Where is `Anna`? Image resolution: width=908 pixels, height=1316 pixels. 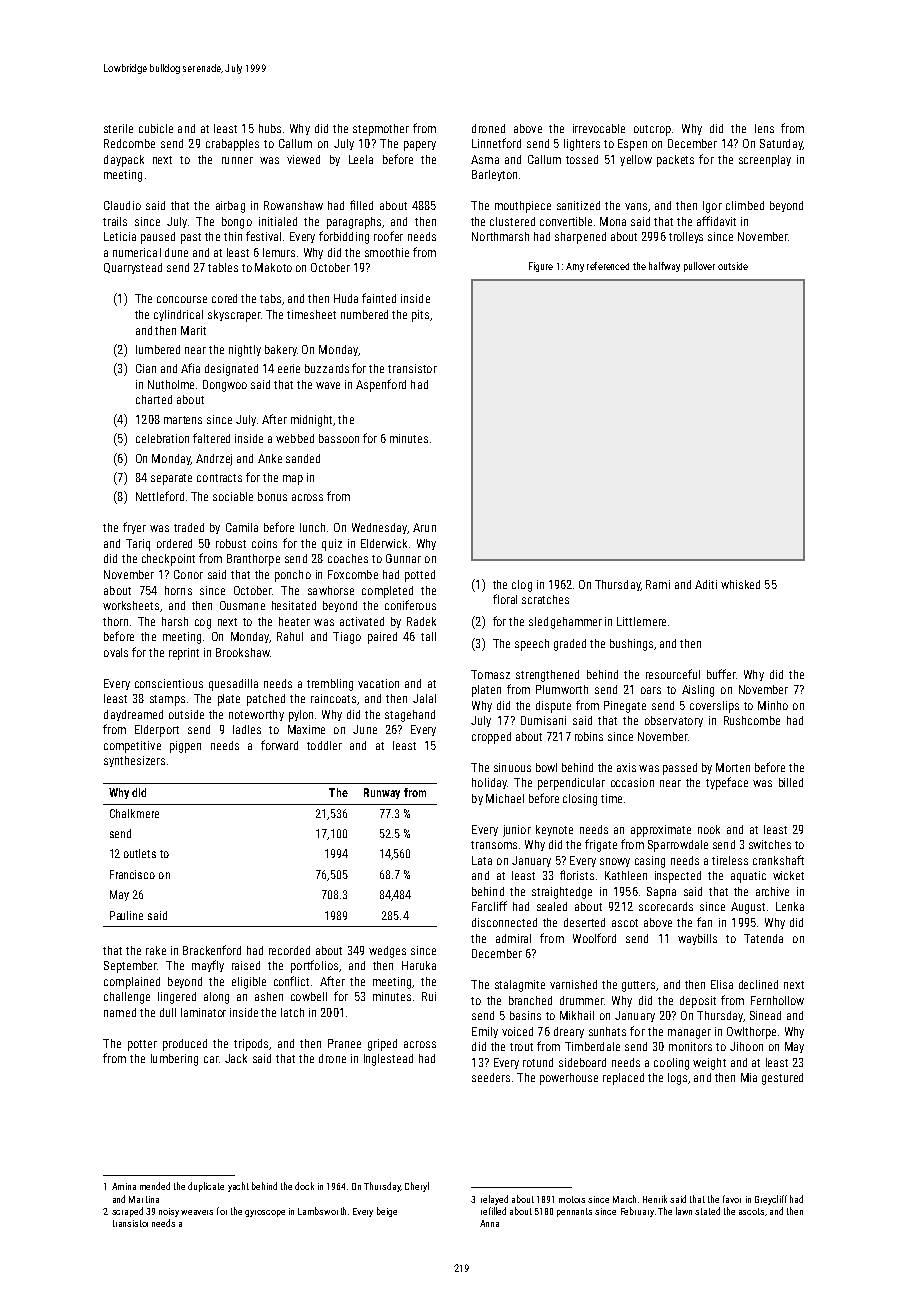
Anna is located at coordinates (489, 1223).
